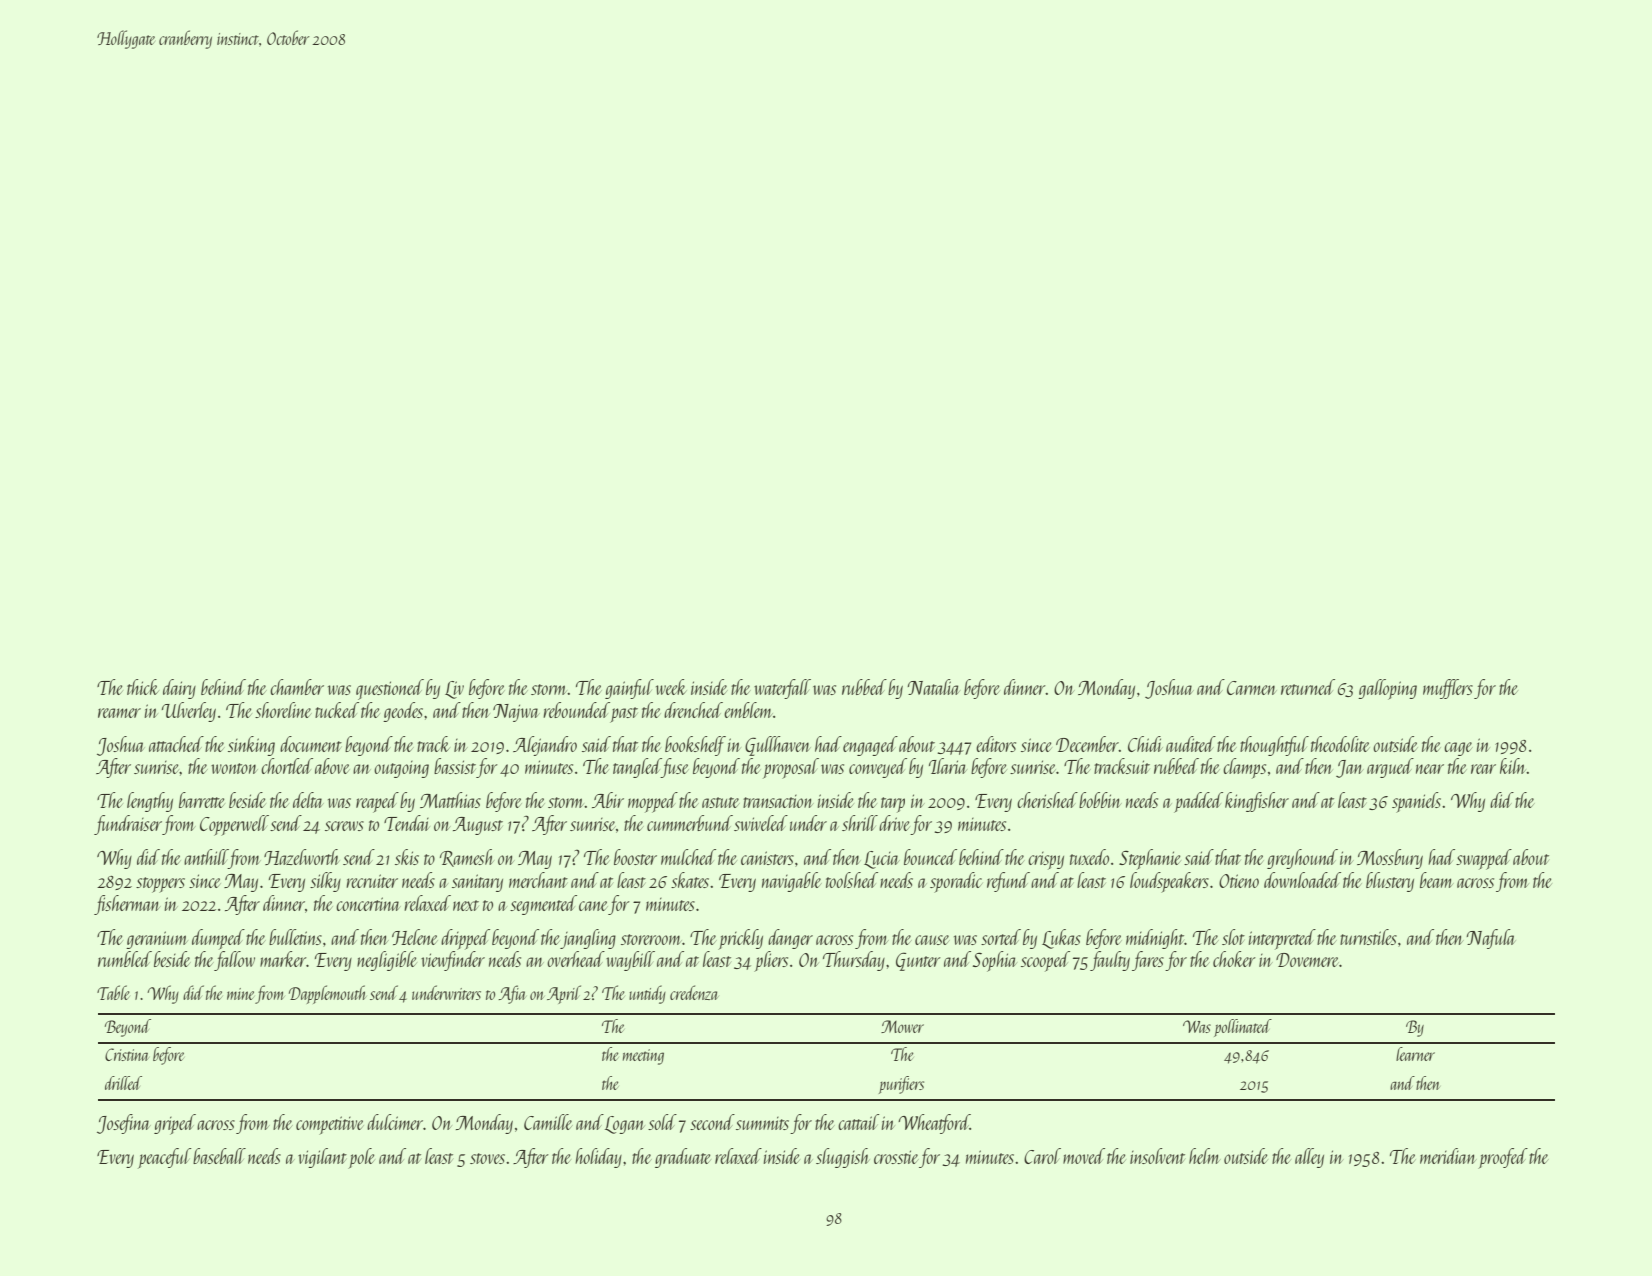  I want to click on refund, so click(1008, 882).
